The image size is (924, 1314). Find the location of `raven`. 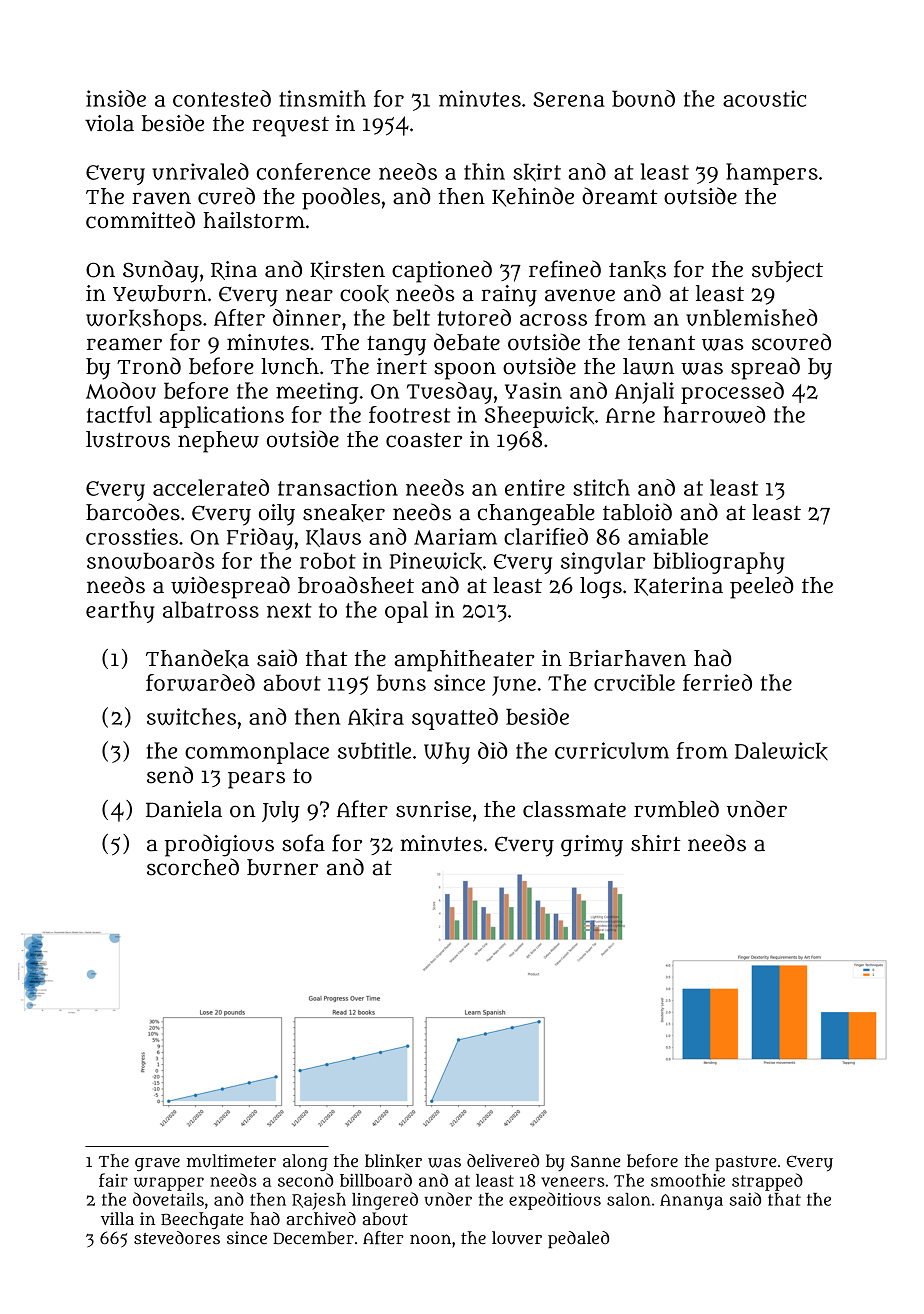

raven is located at coordinates (161, 198).
